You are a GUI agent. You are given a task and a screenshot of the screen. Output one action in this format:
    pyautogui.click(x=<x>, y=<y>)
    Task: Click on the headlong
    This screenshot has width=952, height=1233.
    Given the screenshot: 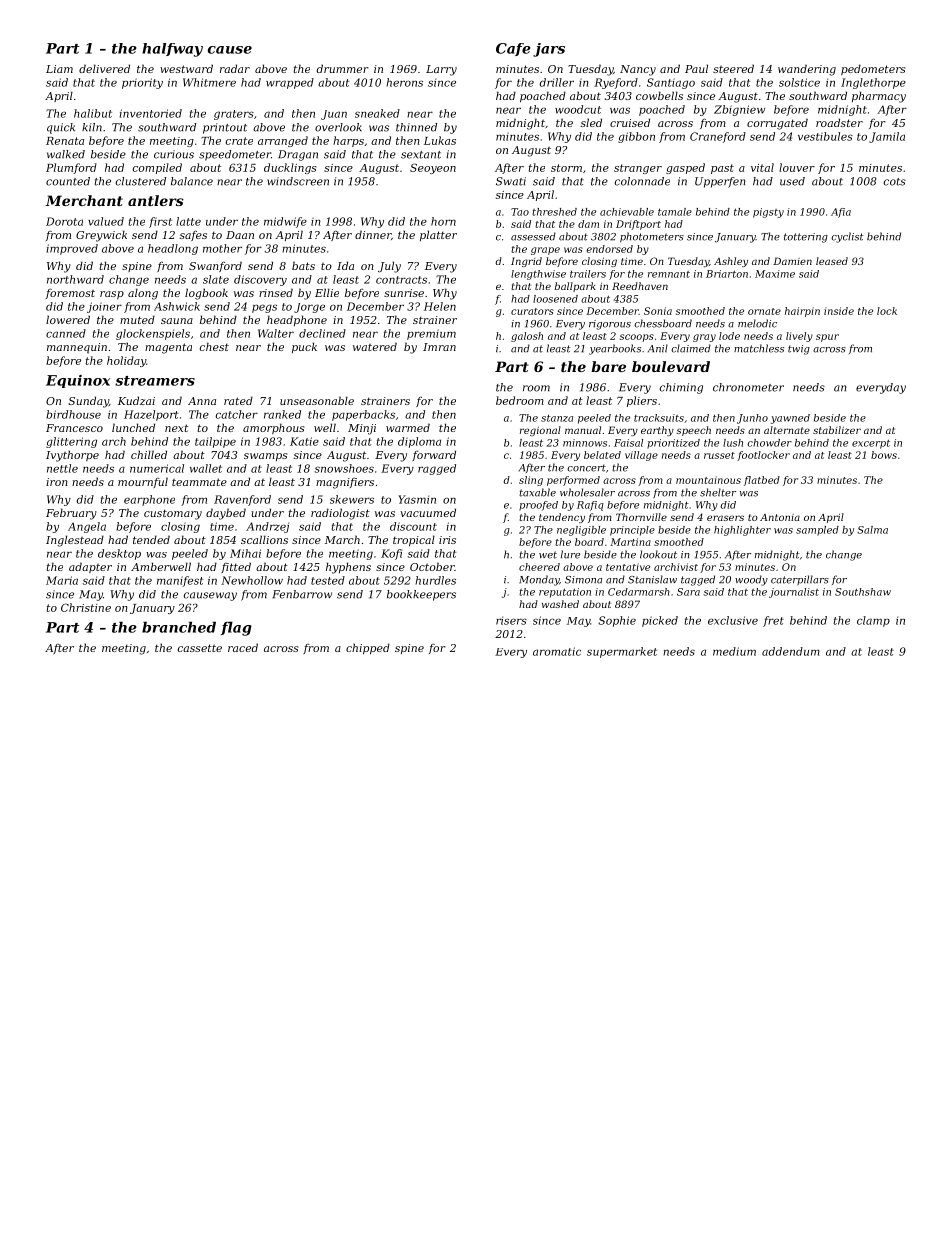 What is the action you would take?
    pyautogui.click(x=173, y=249)
